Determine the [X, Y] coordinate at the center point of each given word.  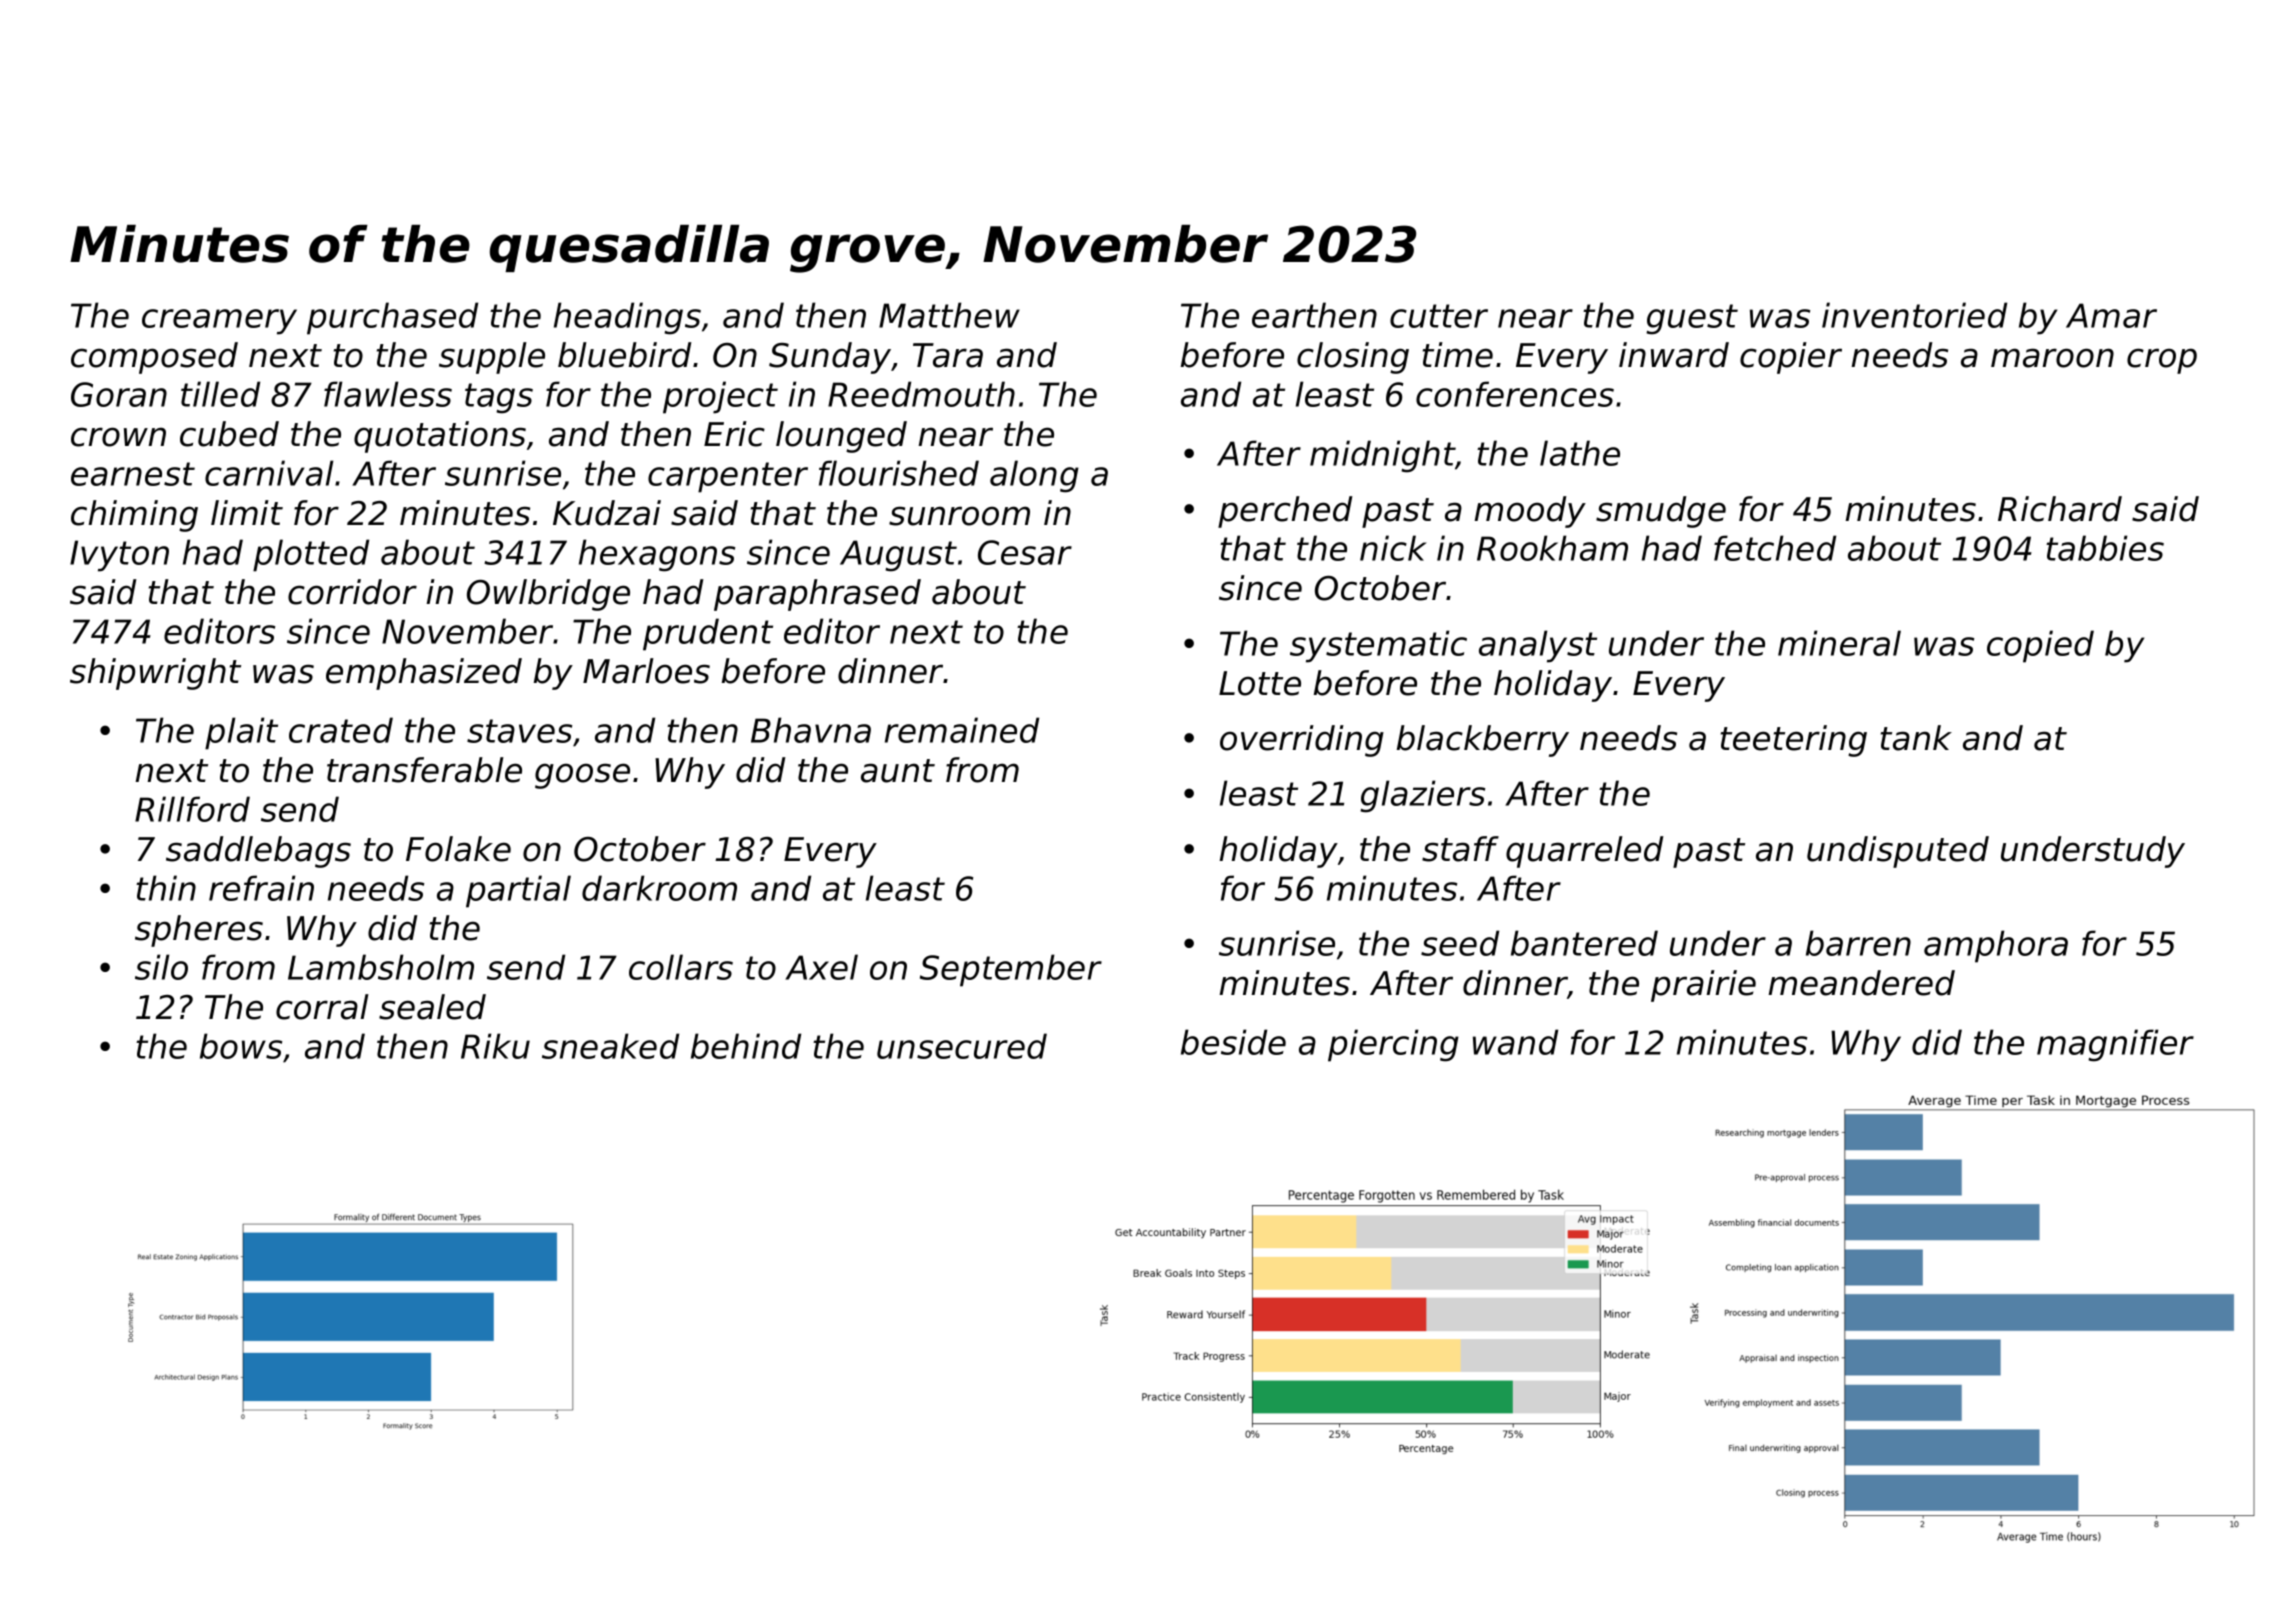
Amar [2111, 315]
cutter [1439, 316]
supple [492, 358]
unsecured [962, 1046]
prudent [708, 634]
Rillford [192, 809]
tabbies [2105, 548]
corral [322, 1007]
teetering [1794, 741]
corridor [352, 592]
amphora [1996, 946]
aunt [898, 771]
